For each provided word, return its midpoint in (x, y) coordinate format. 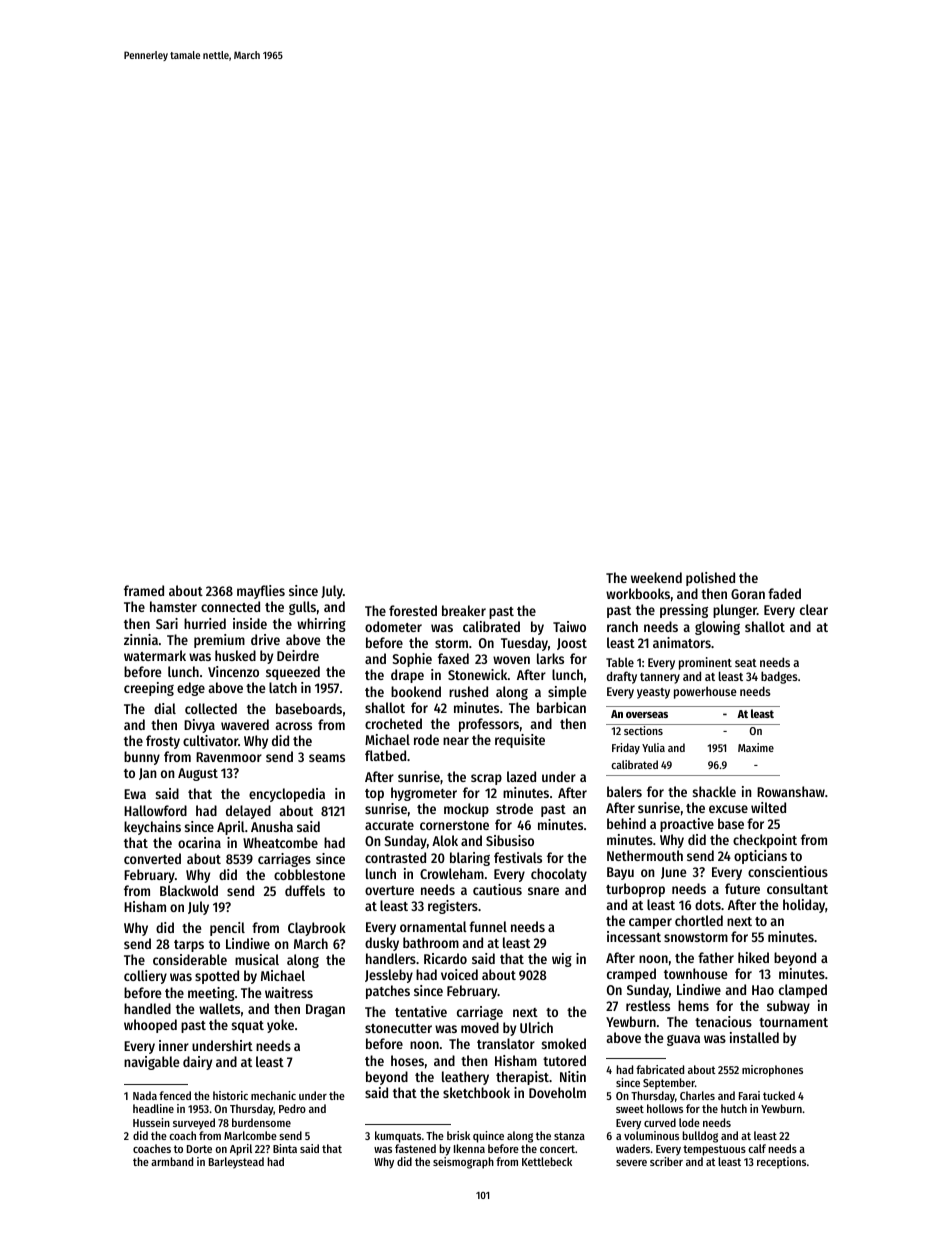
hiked (753, 957)
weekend (656, 577)
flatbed (385, 755)
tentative (421, 1011)
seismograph (463, 1163)
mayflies (261, 592)
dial (165, 708)
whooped (150, 1026)
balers (624, 791)
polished (710, 579)
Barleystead (236, 1163)
